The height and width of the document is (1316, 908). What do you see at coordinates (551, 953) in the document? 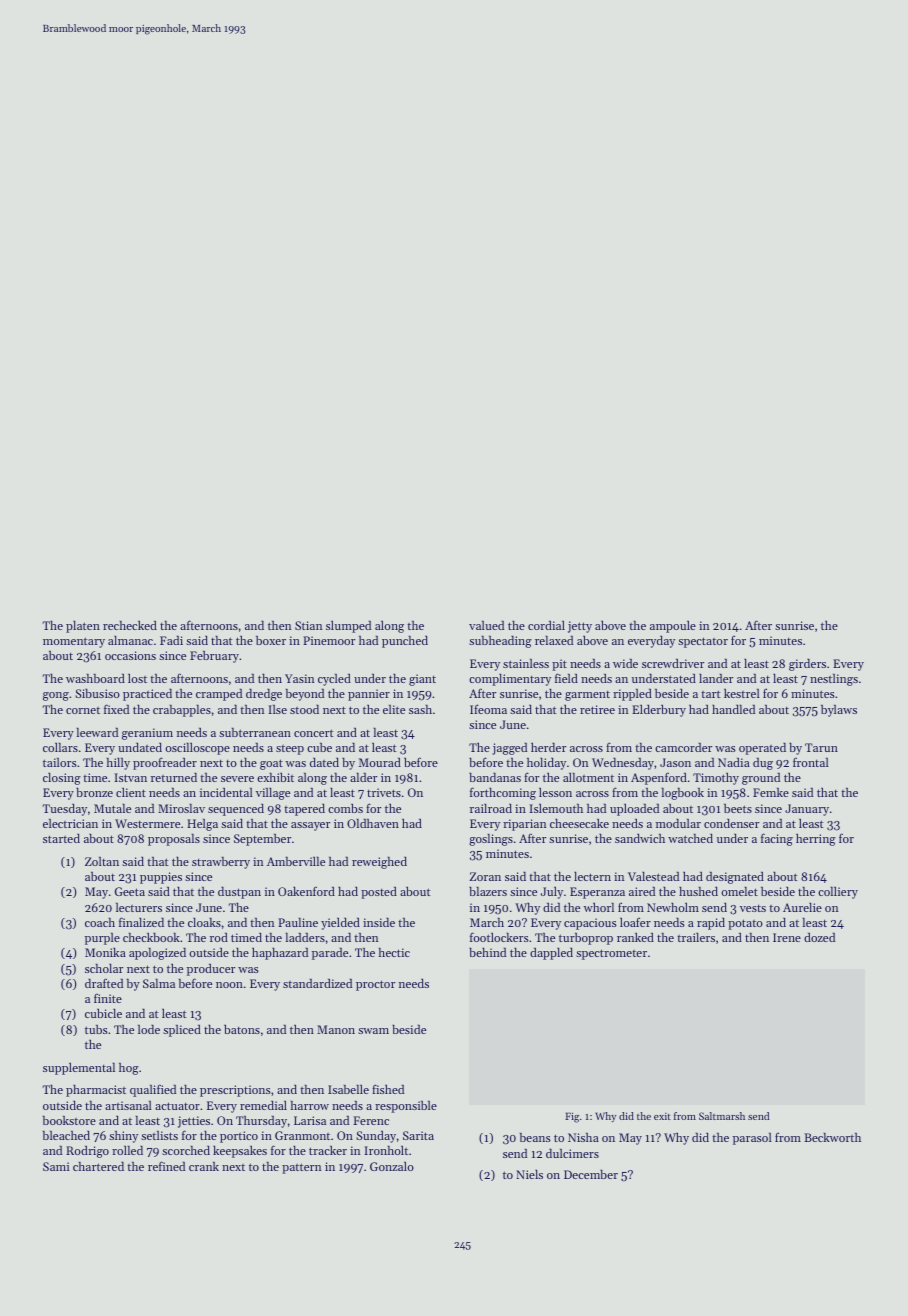
I see `dappled` at bounding box center [551, 953].
